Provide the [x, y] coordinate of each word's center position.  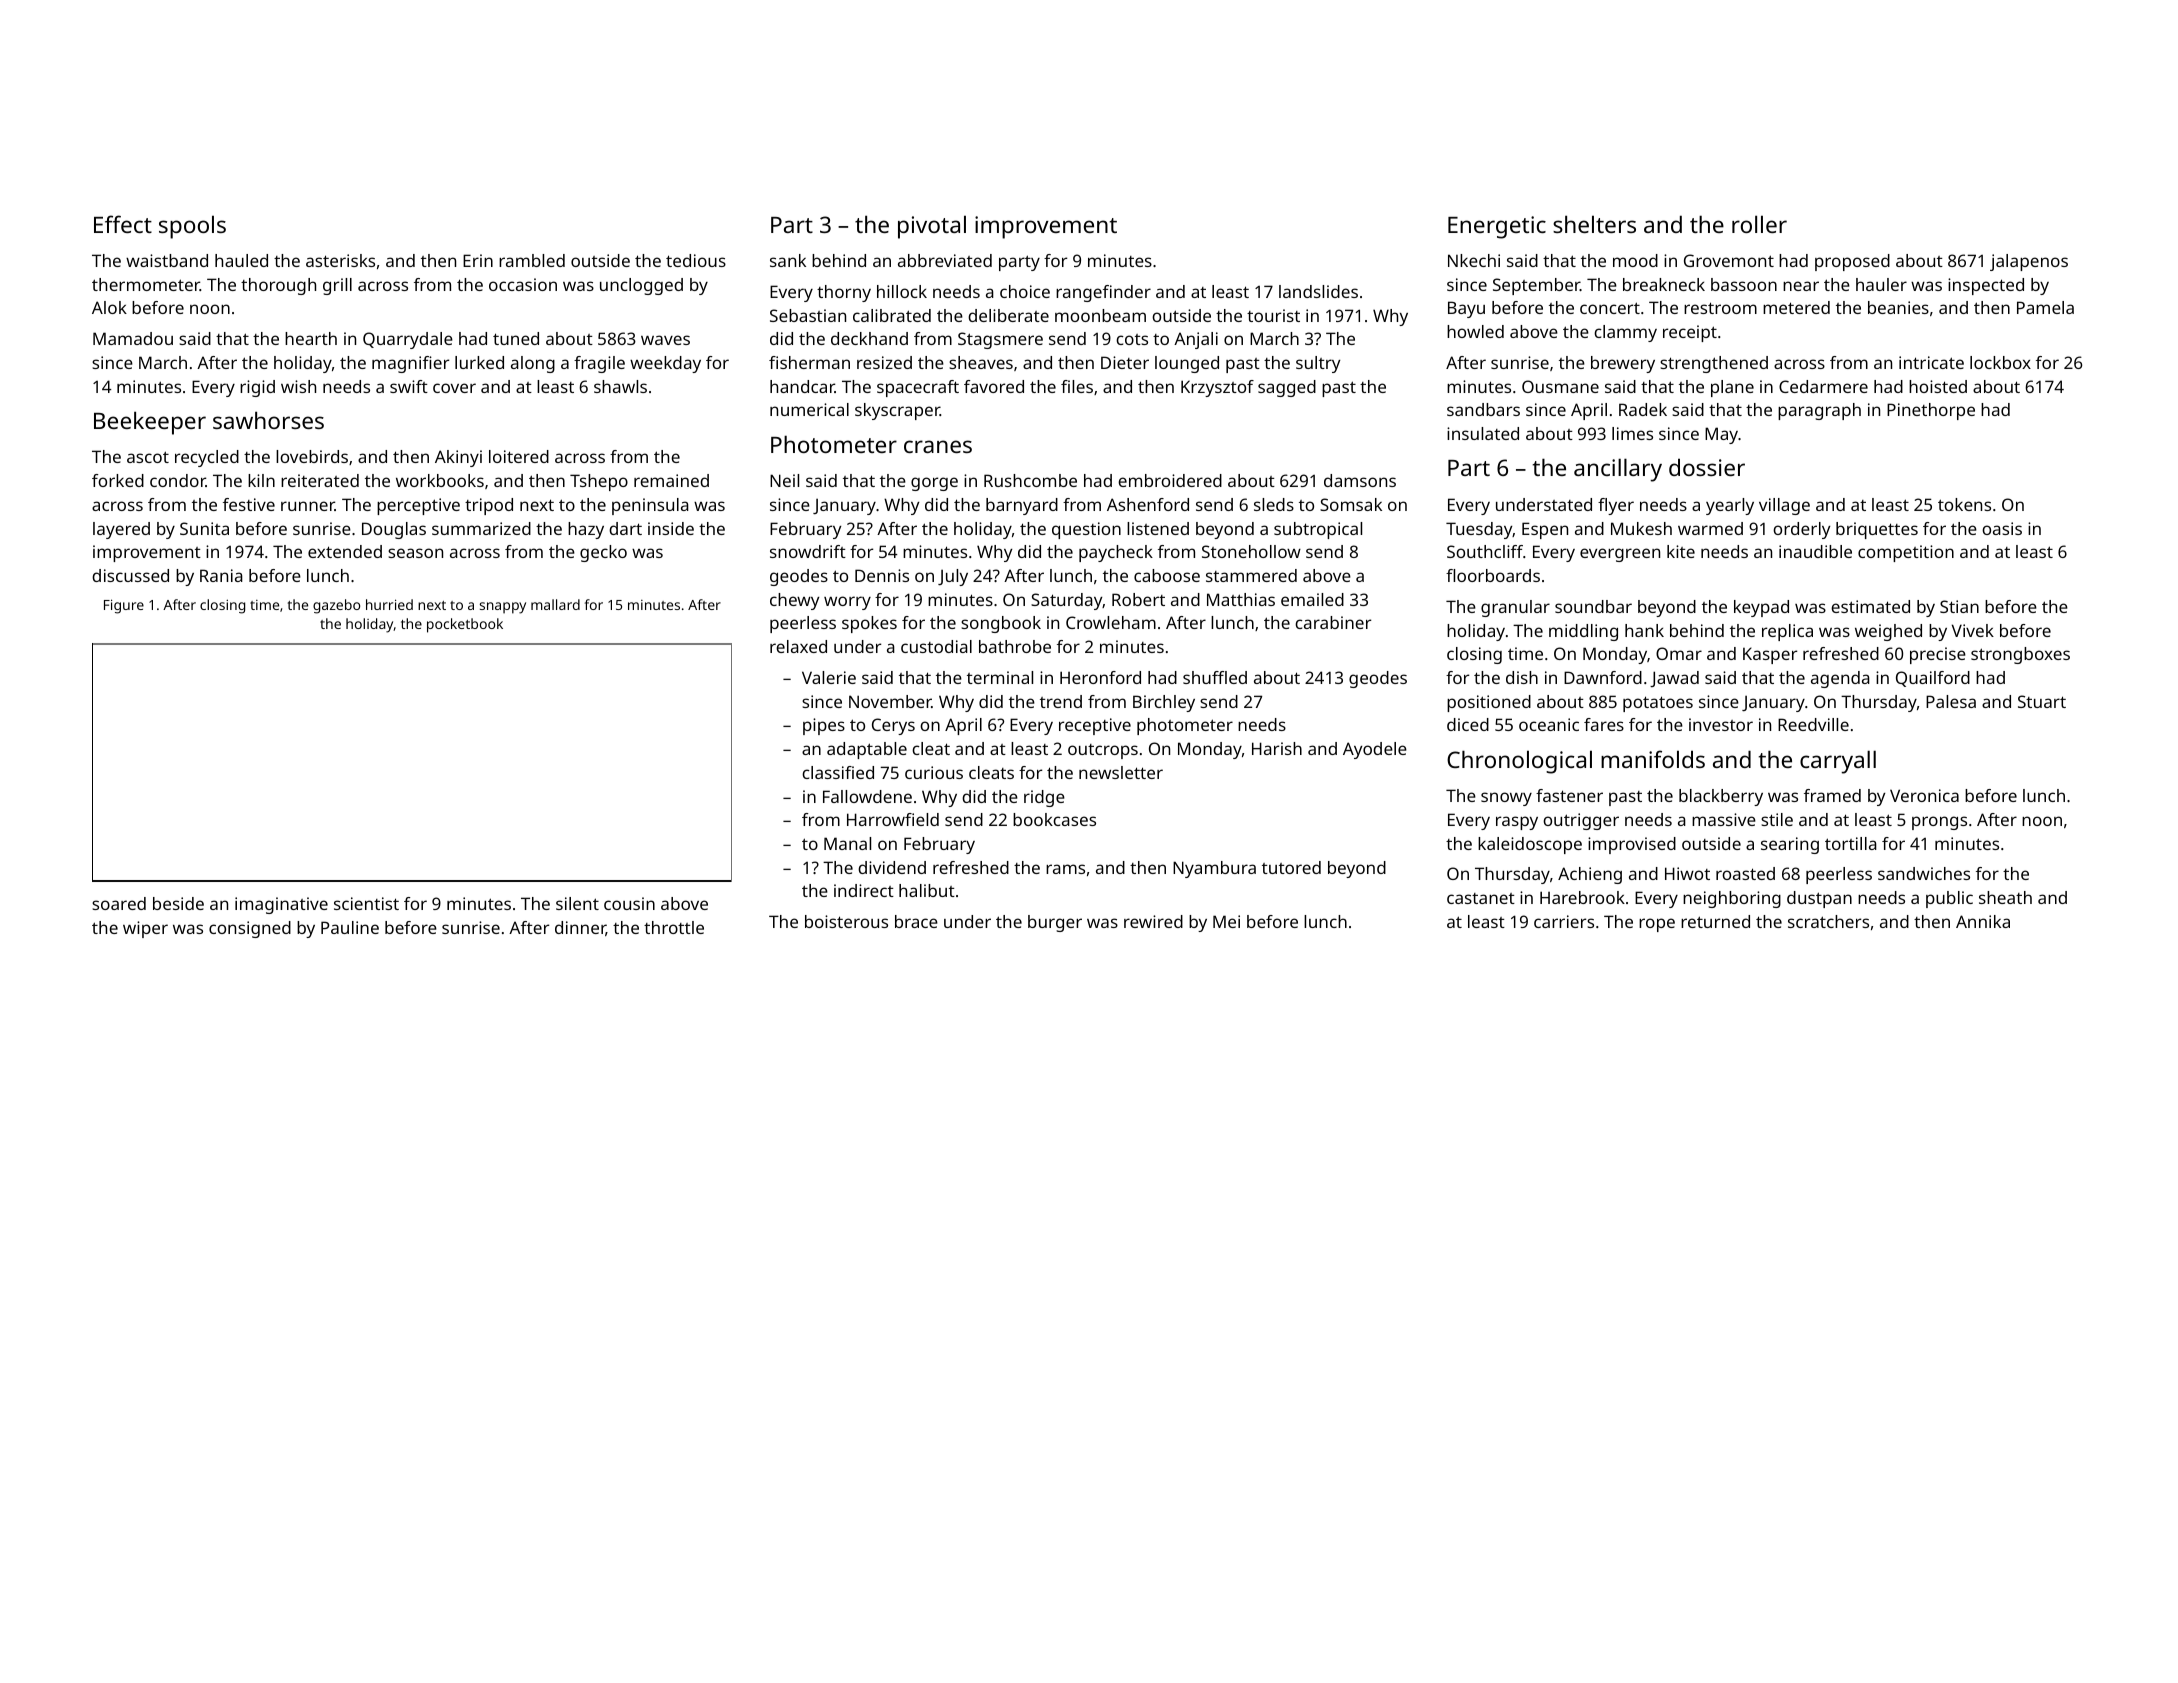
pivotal [932, 227]
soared [119, 903]
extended [345, 551]
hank [1644, 630]
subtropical [1318, 530]
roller [1759, 224]
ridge [1044, 798]
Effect [123, 224]
